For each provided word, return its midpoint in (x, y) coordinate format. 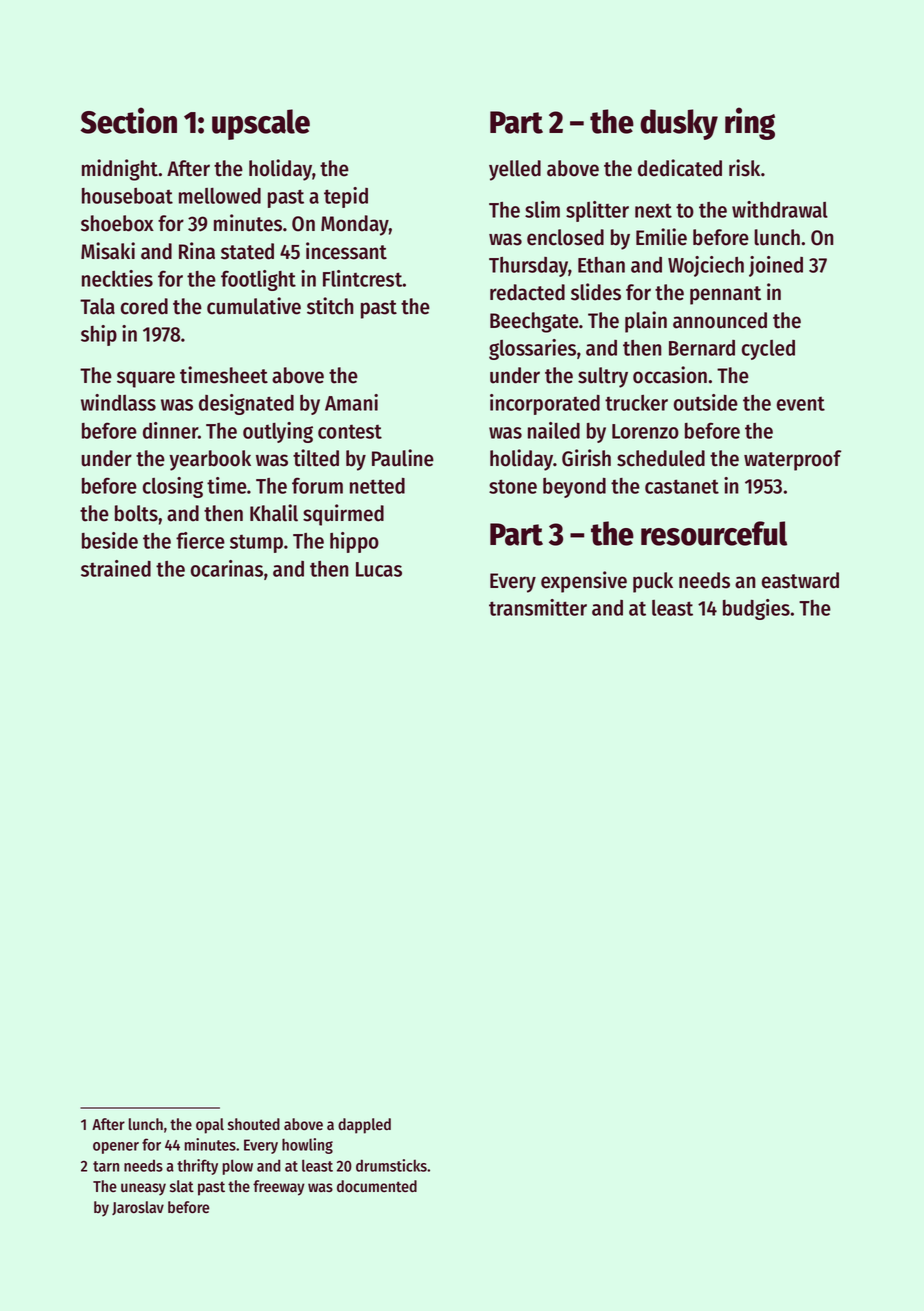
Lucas (379, 569)
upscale (261, 124)
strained (116, 568)
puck (653, 582)
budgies (756, 609)
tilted (316, 458)
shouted (254, 1124)
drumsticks (391, 1165)
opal (210, 1126)
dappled (364, 1126)
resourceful (714, 533)
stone (513, 486)
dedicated (680, 168)
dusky (679, 124)
